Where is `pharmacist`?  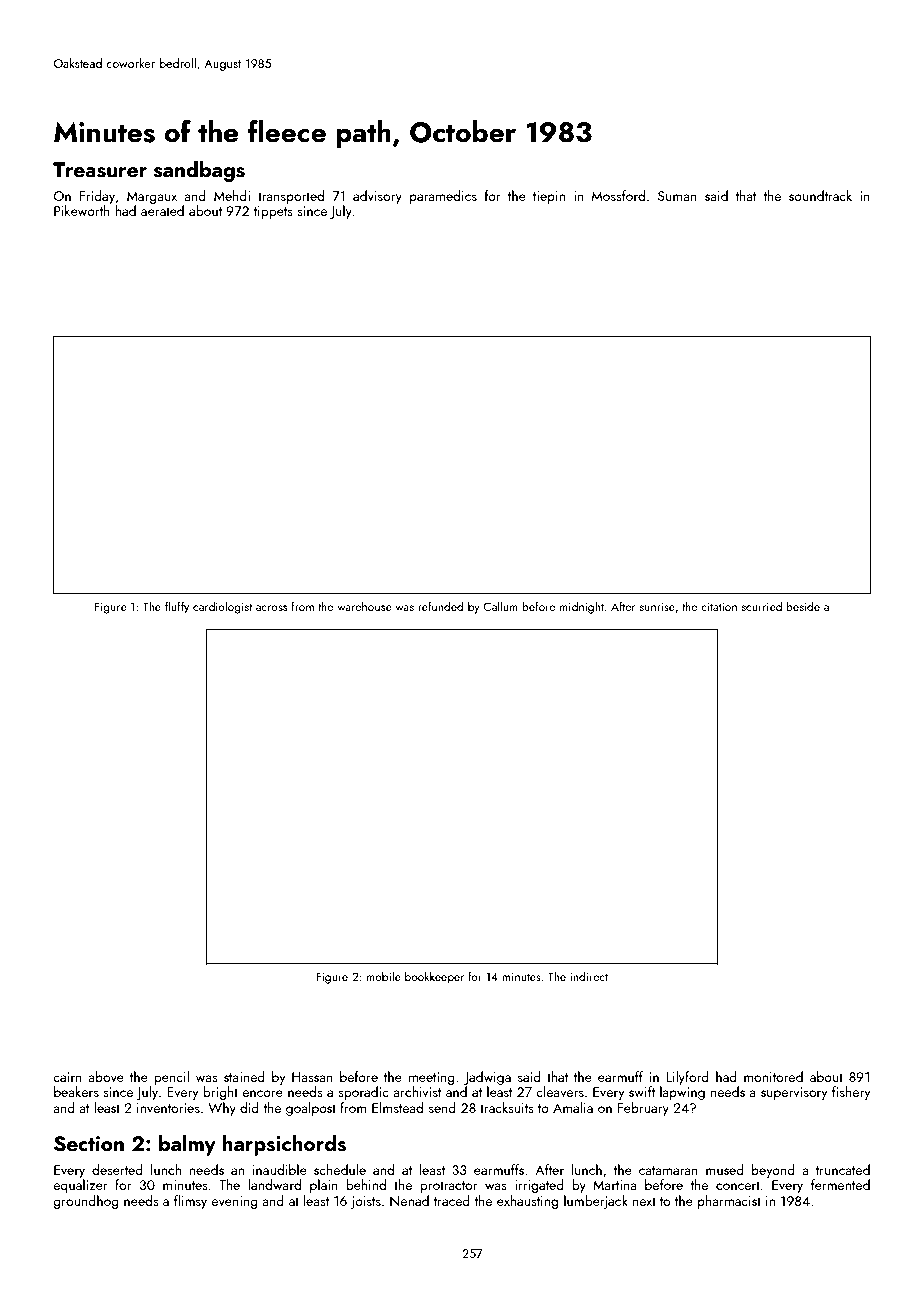 pharmacist is located at coordinates (729, 1202).
